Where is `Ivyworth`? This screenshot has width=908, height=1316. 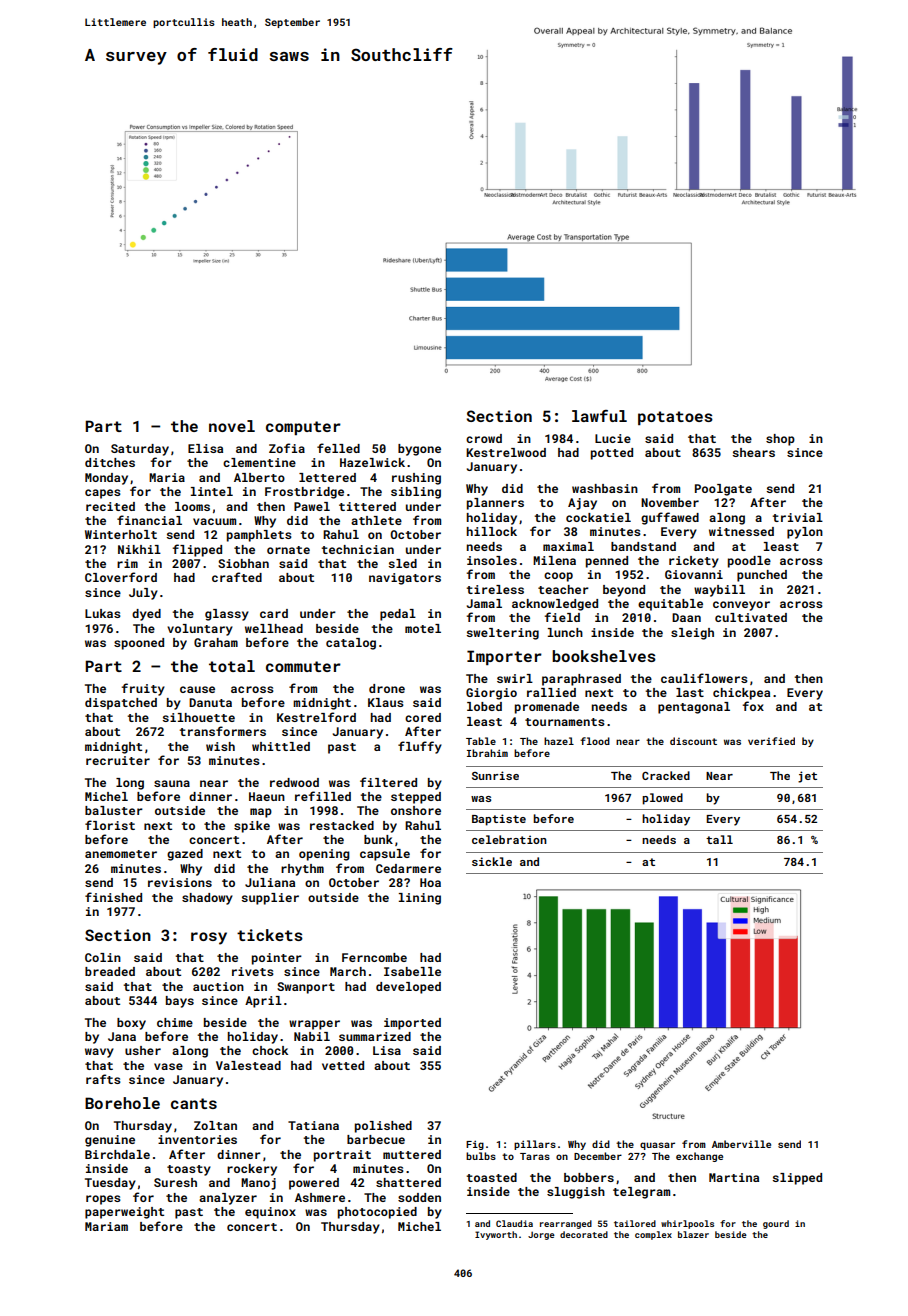 Ivyworth is located at coordinates (496, 1235).
